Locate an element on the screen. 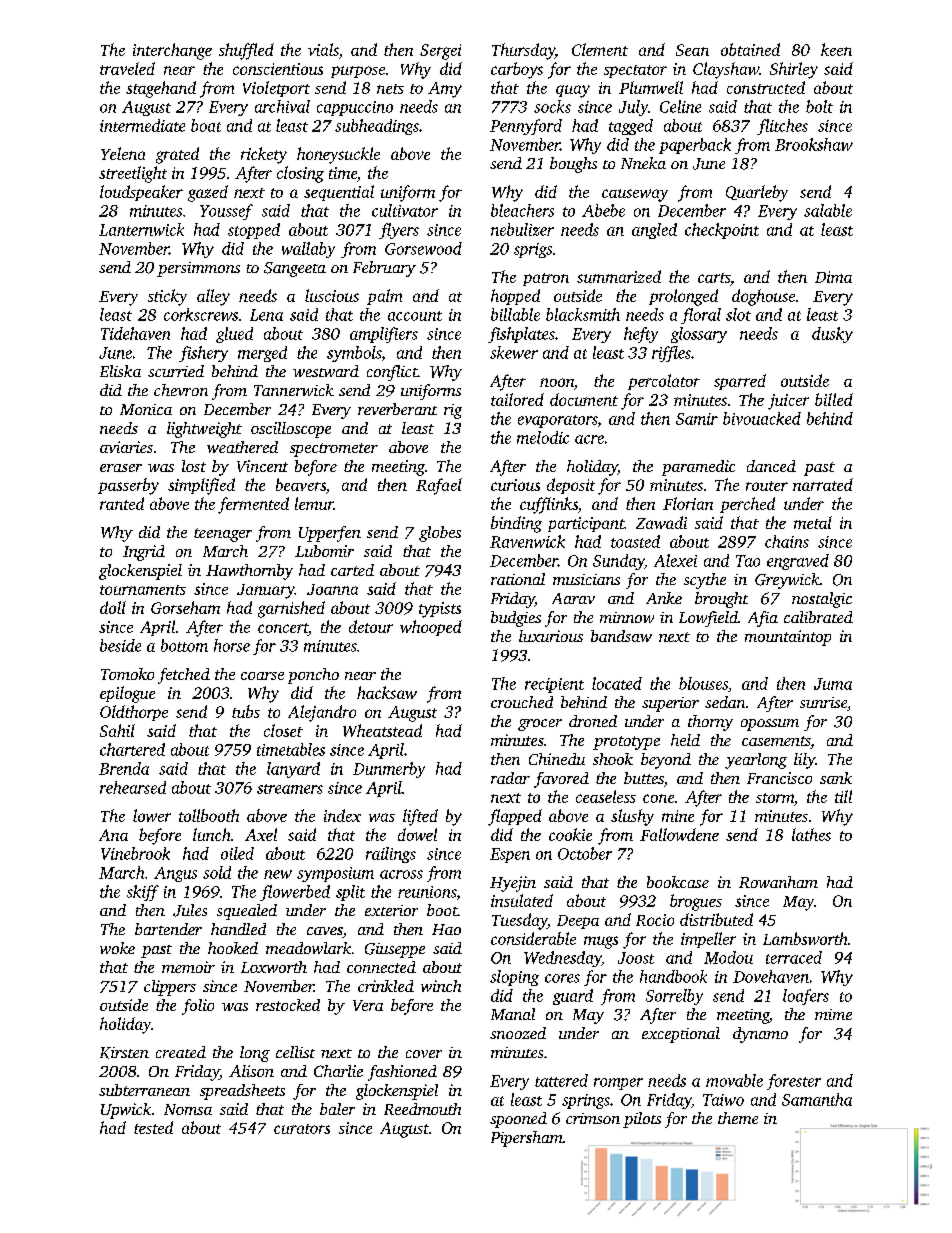 Image resolution: width=952 pixels, height=1233 pixels. Alison is located at coordinates (251, 1071).
